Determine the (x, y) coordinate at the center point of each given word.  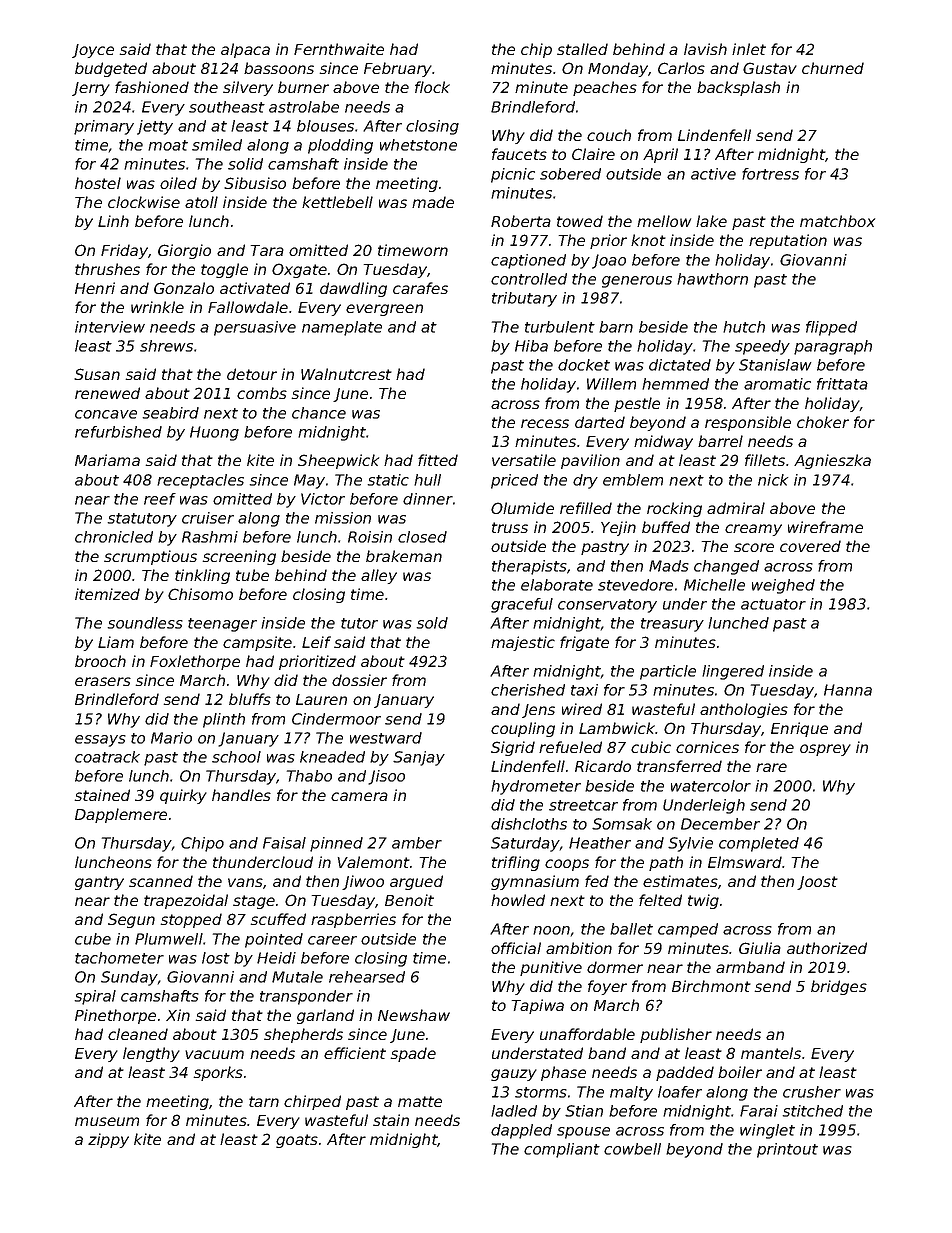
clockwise (144, 202)
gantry (99, 883)
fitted (438, 460)
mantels (771, 1053)
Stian (584, 1111)
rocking (674, 509)
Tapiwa (538, 1006)
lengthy (151, 1054)
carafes (420, 288)
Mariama (107, 460)
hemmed (675, 384)
